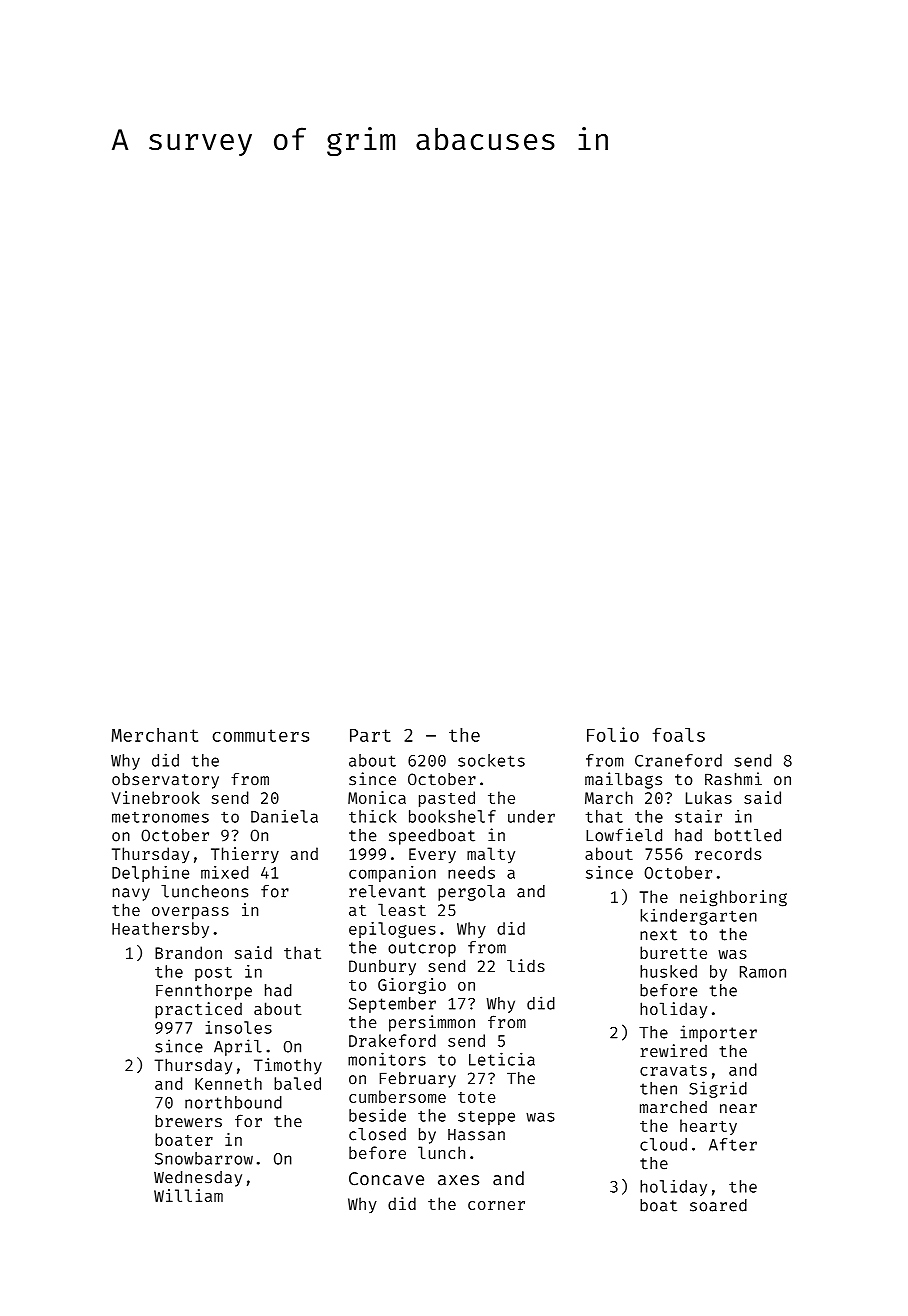  What do you see at coordinates (392, 1005) in the screenshot?
I see `September` at bounding box center [392, 1005].
